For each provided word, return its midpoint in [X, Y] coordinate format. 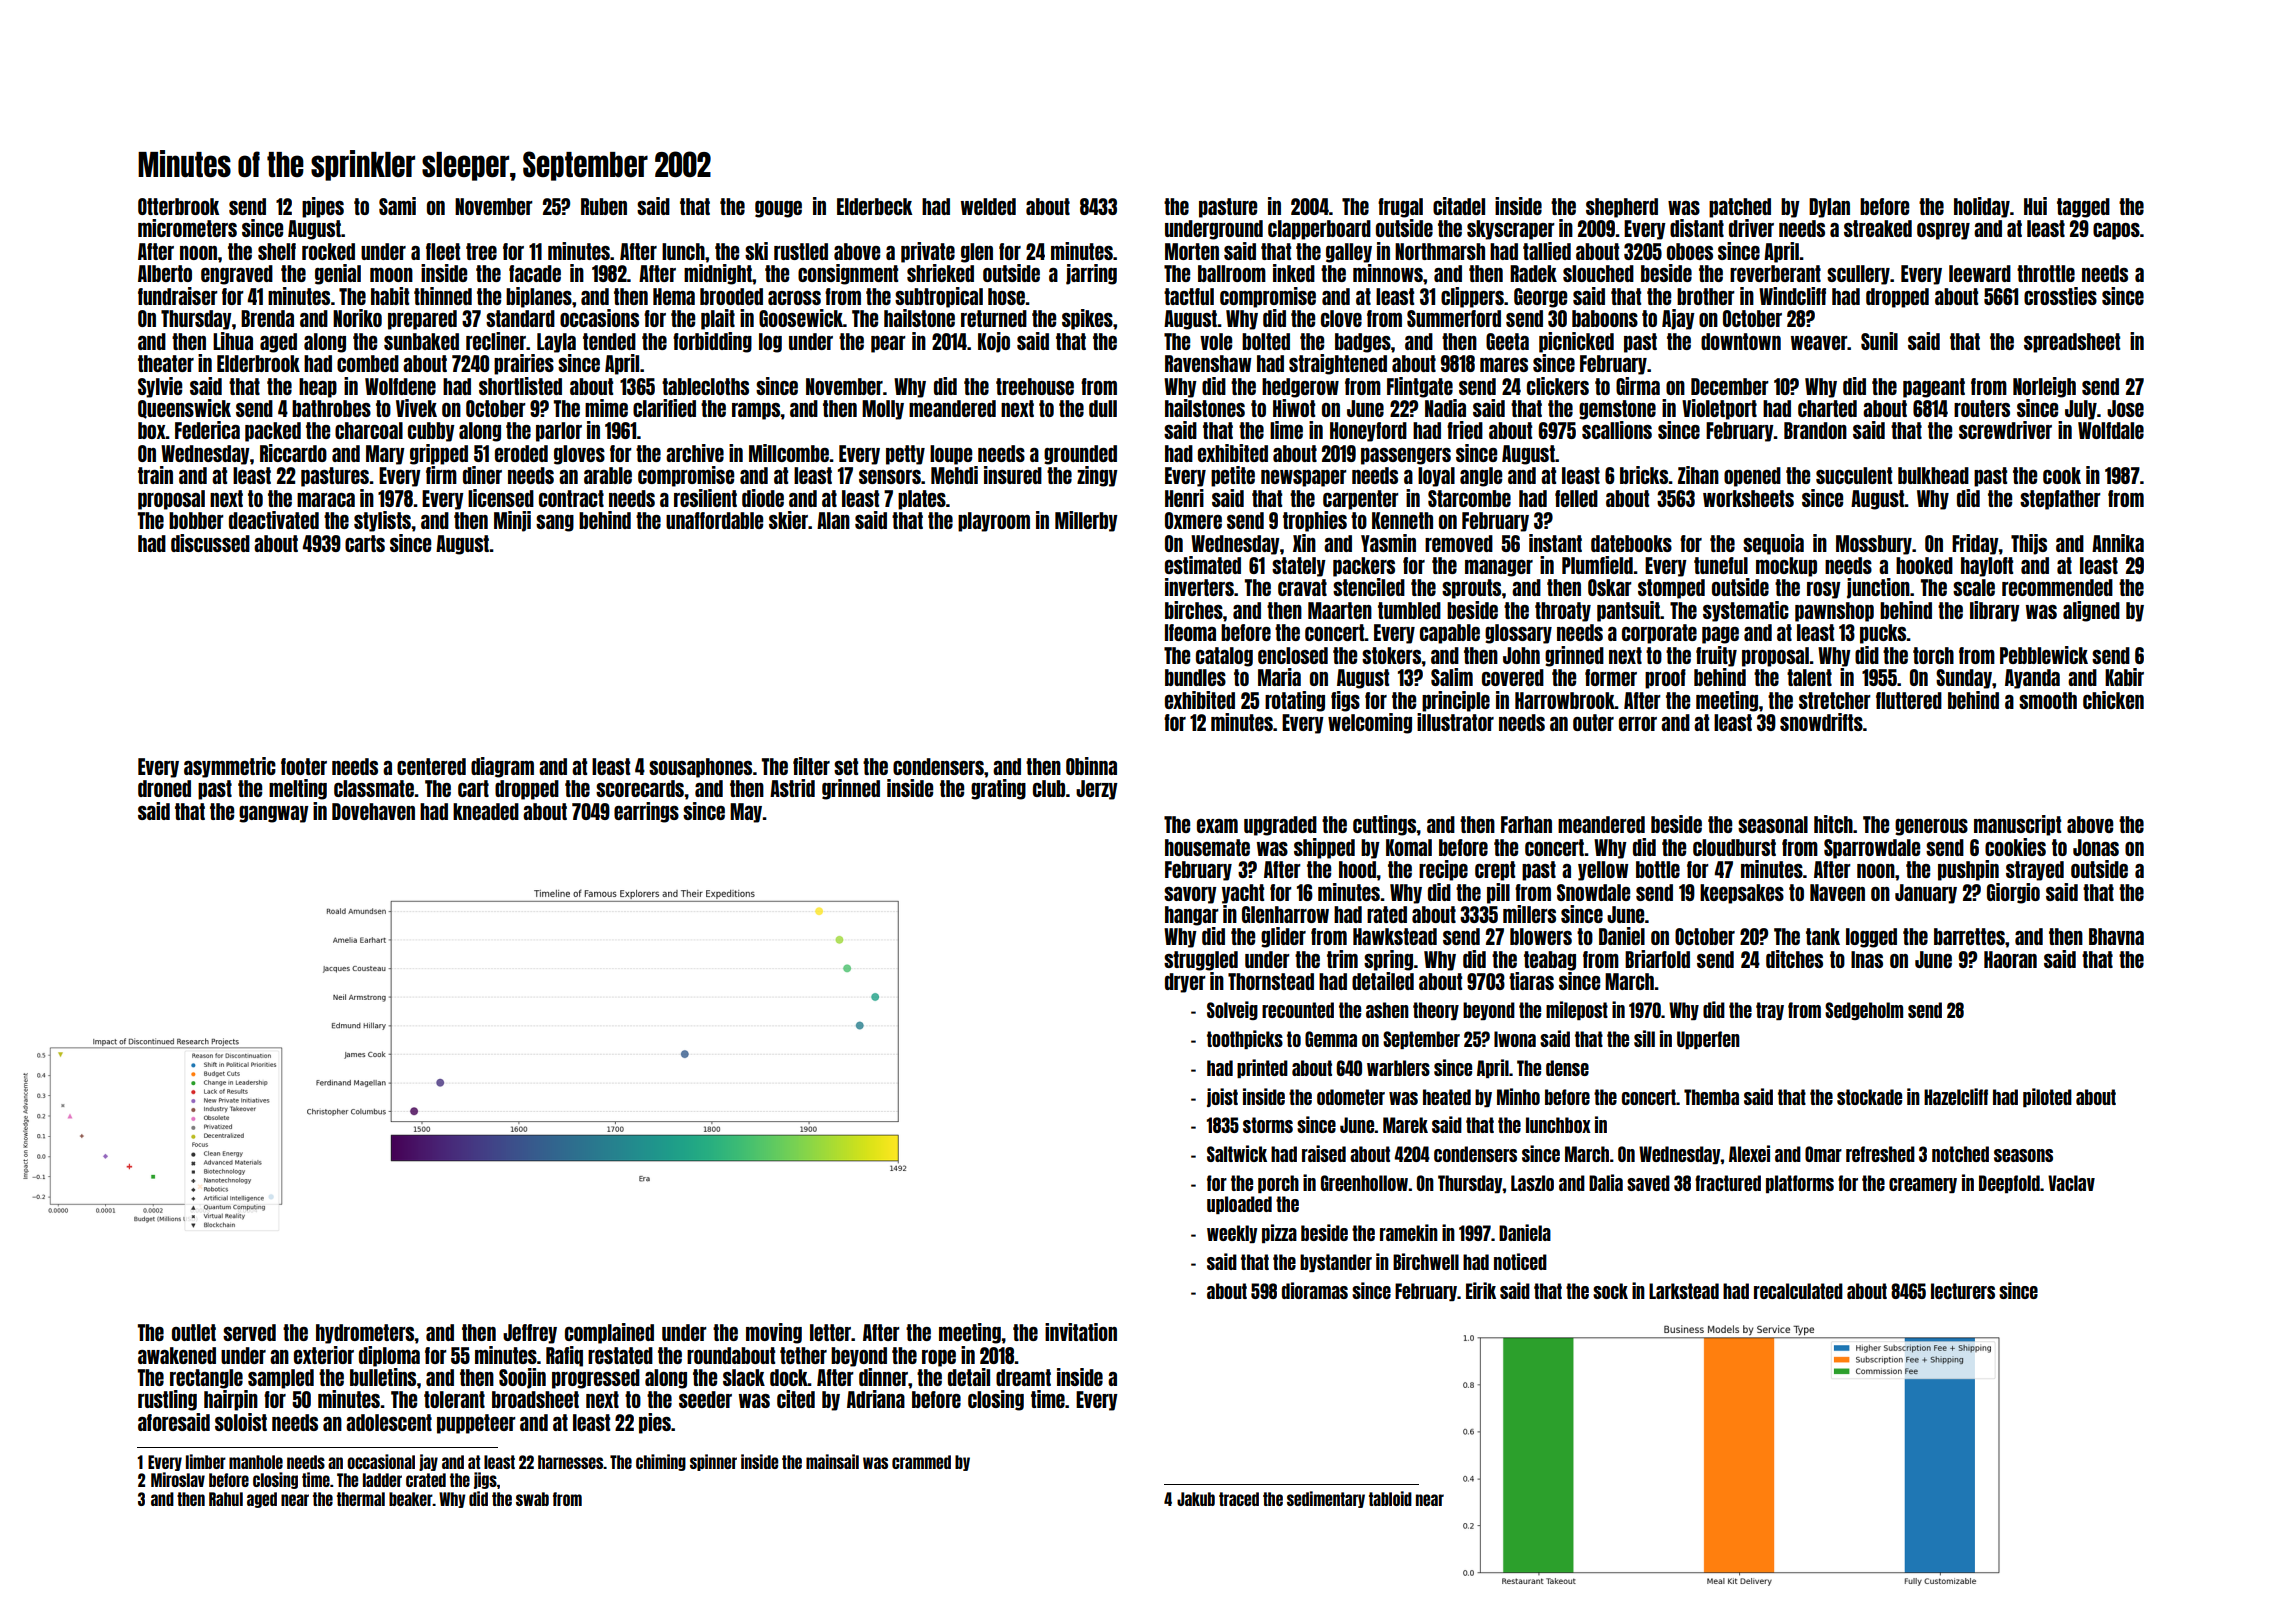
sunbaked [421, 341]
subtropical [939, 297]
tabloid [1390, 1498]
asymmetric [230, 767]
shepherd [1622, 208]
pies [655, 1423]
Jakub [1196, 1499]
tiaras [1531, 981]
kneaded [486, 811]
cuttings [1385, 825]
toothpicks [1245, 1039]
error [1638, 724]
